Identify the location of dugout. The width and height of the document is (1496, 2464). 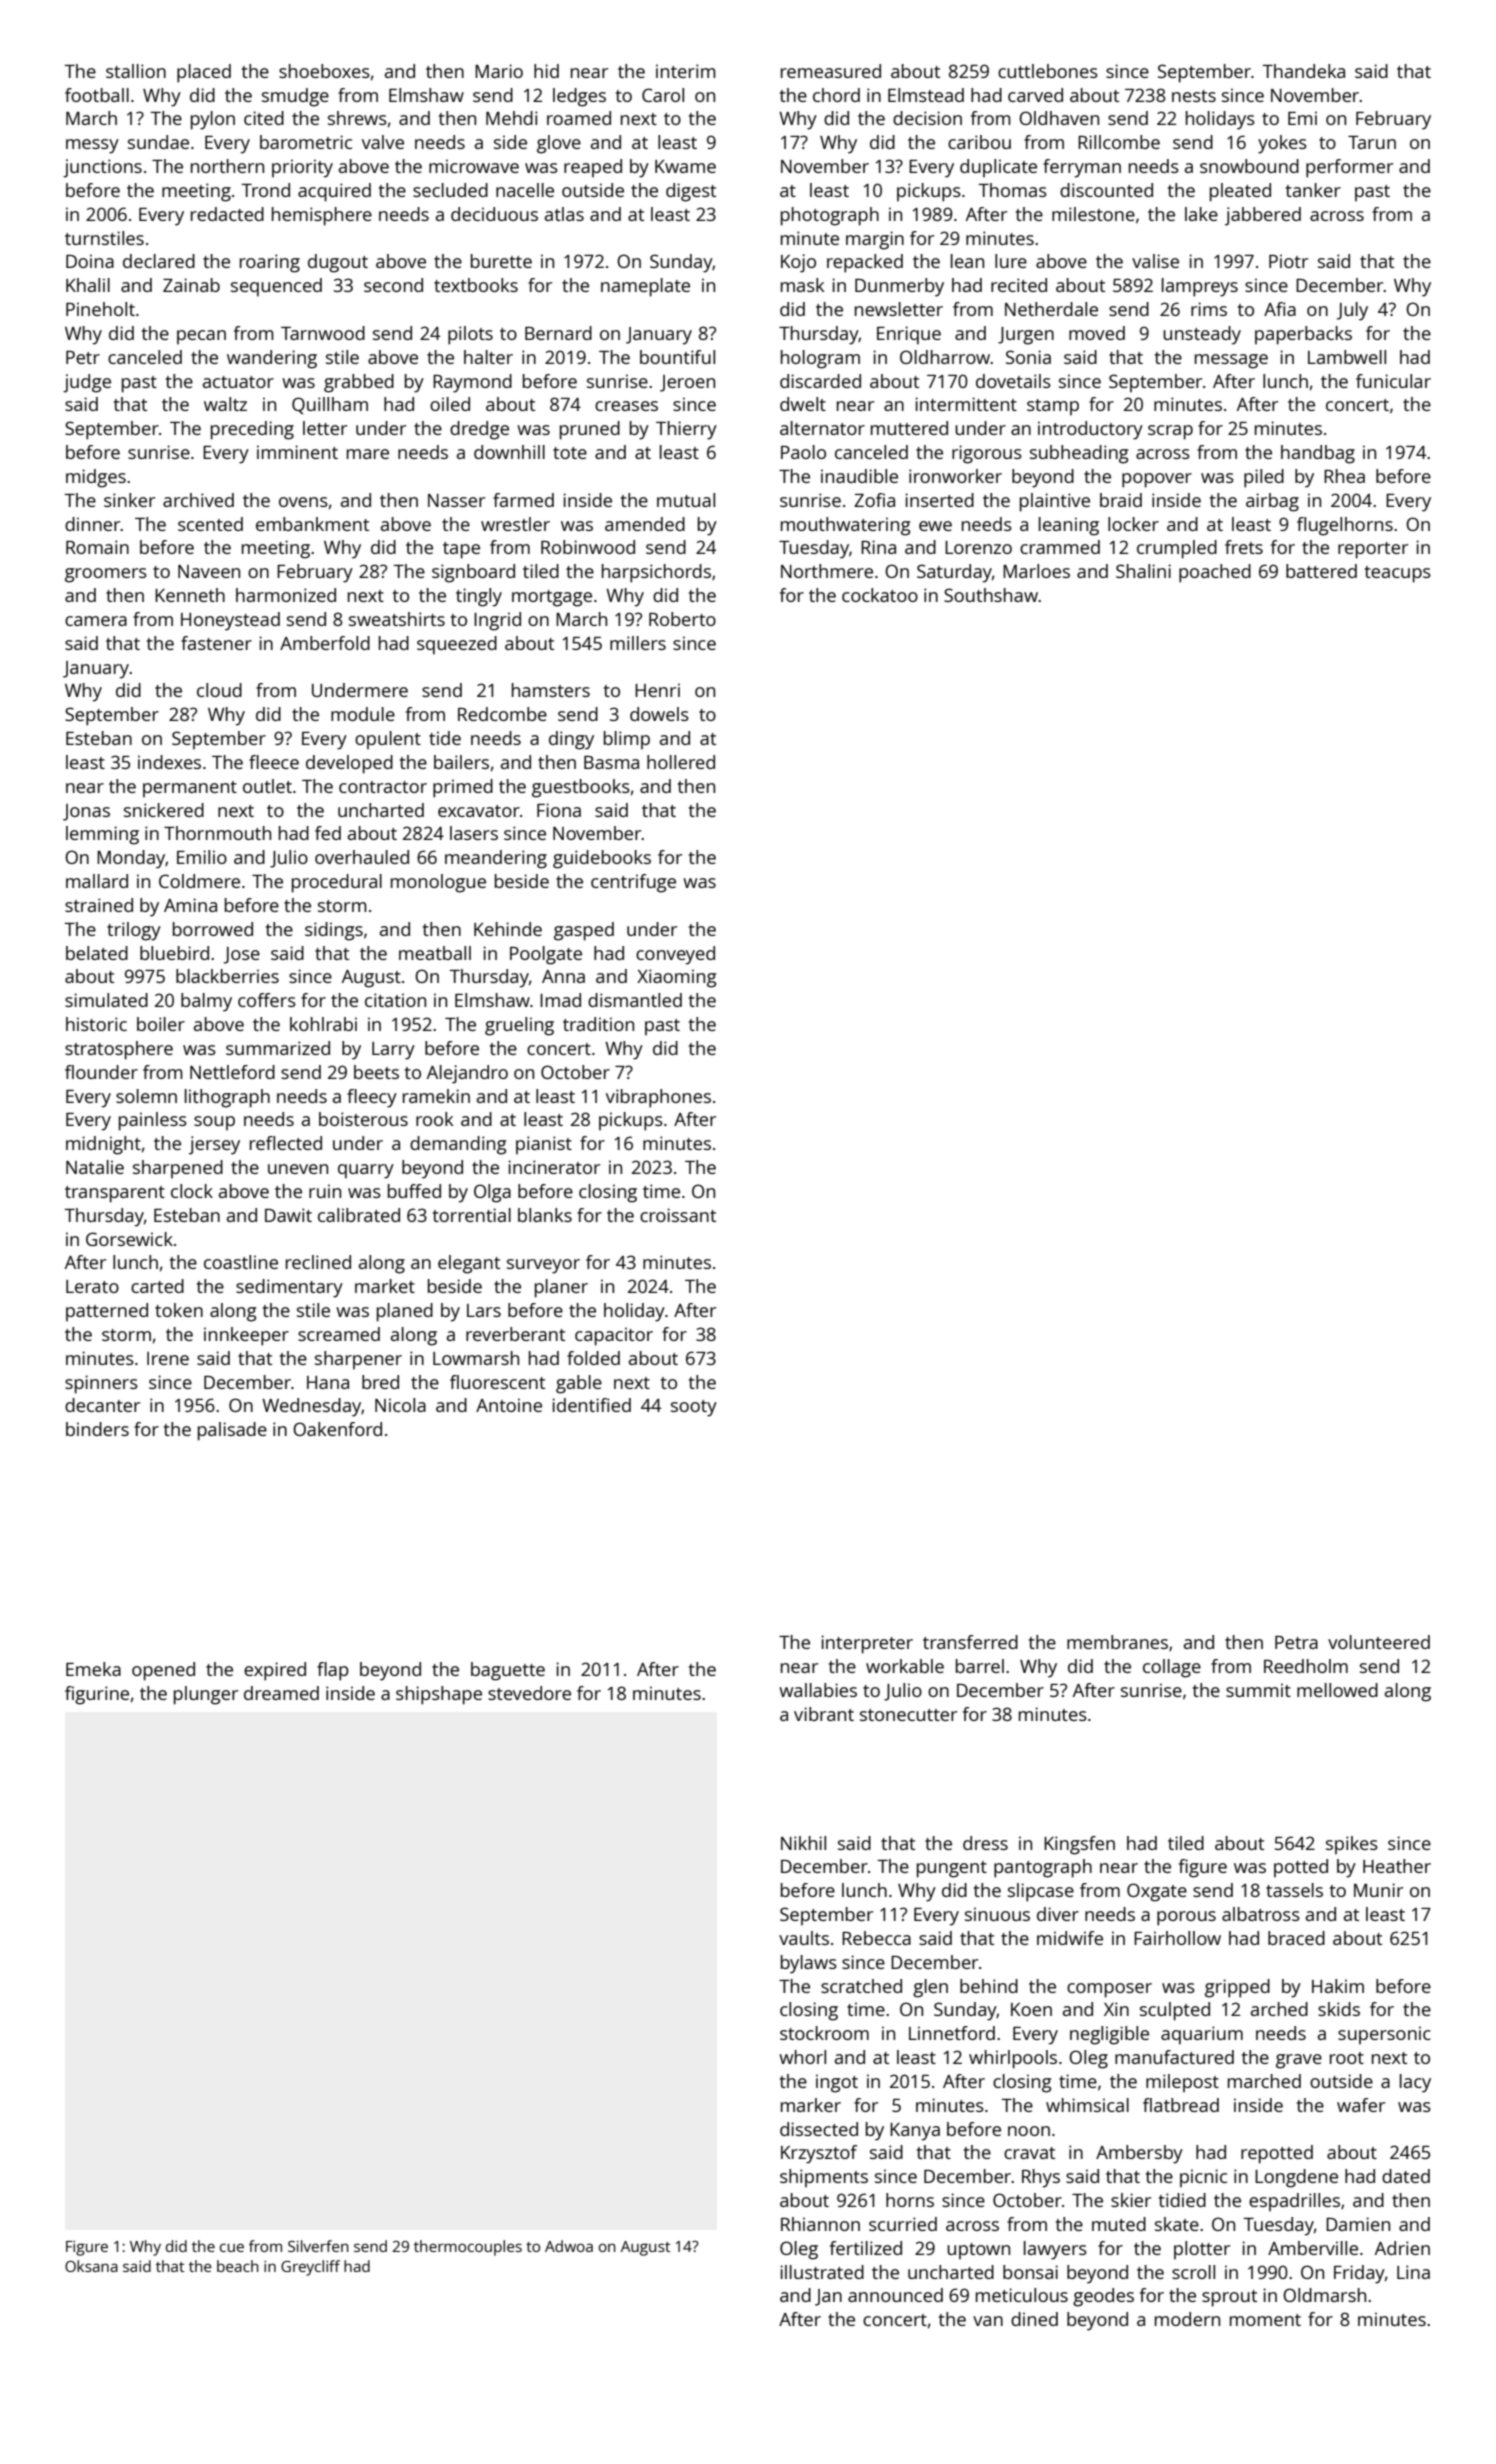
(338, 263).
